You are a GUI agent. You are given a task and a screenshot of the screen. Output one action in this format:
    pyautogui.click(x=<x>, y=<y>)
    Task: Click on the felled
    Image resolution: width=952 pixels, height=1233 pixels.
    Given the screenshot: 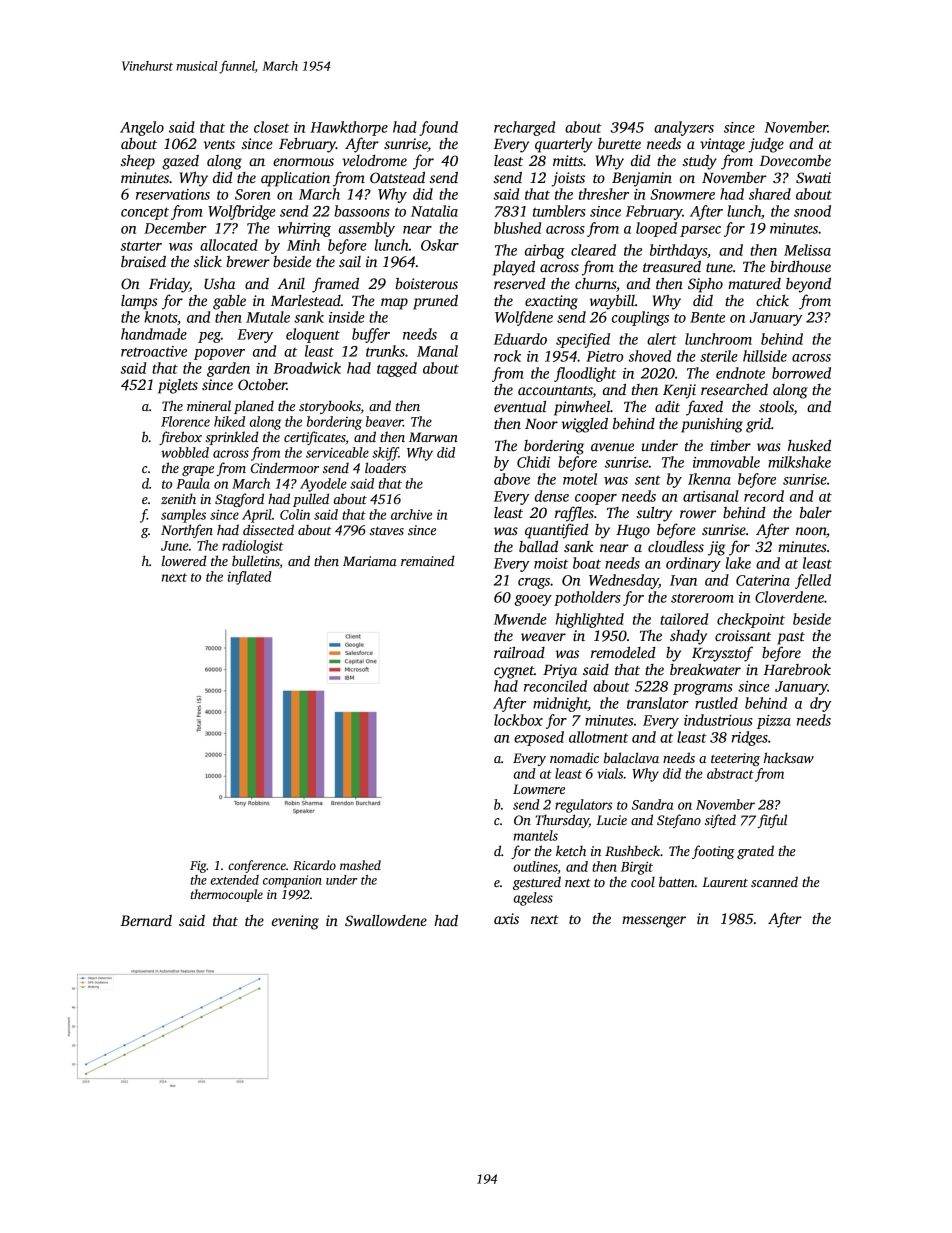 What is the action you would take?
    pyautogui.click(x=813, y=581)
